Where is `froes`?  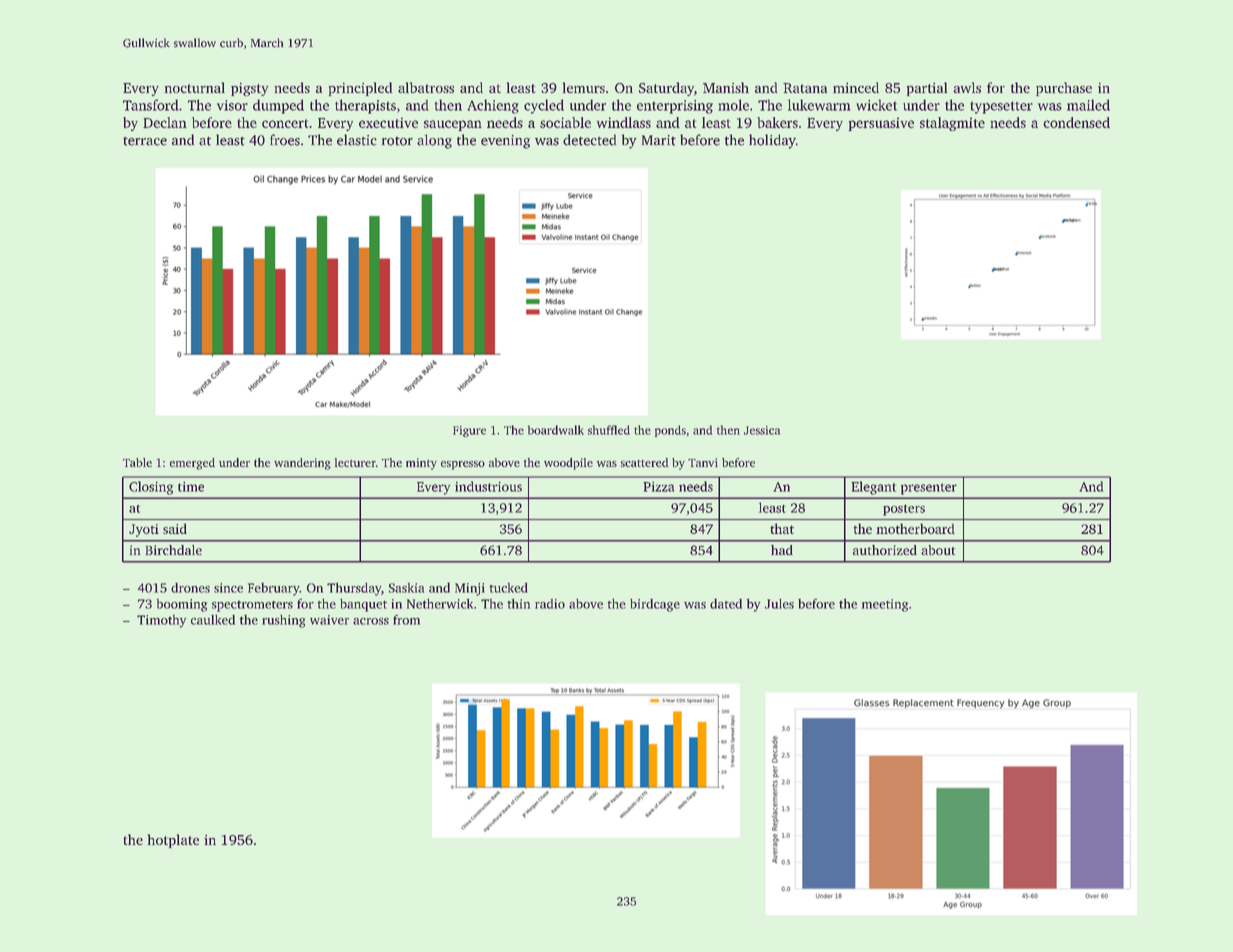
froes is located at coordinates (285, 140).
